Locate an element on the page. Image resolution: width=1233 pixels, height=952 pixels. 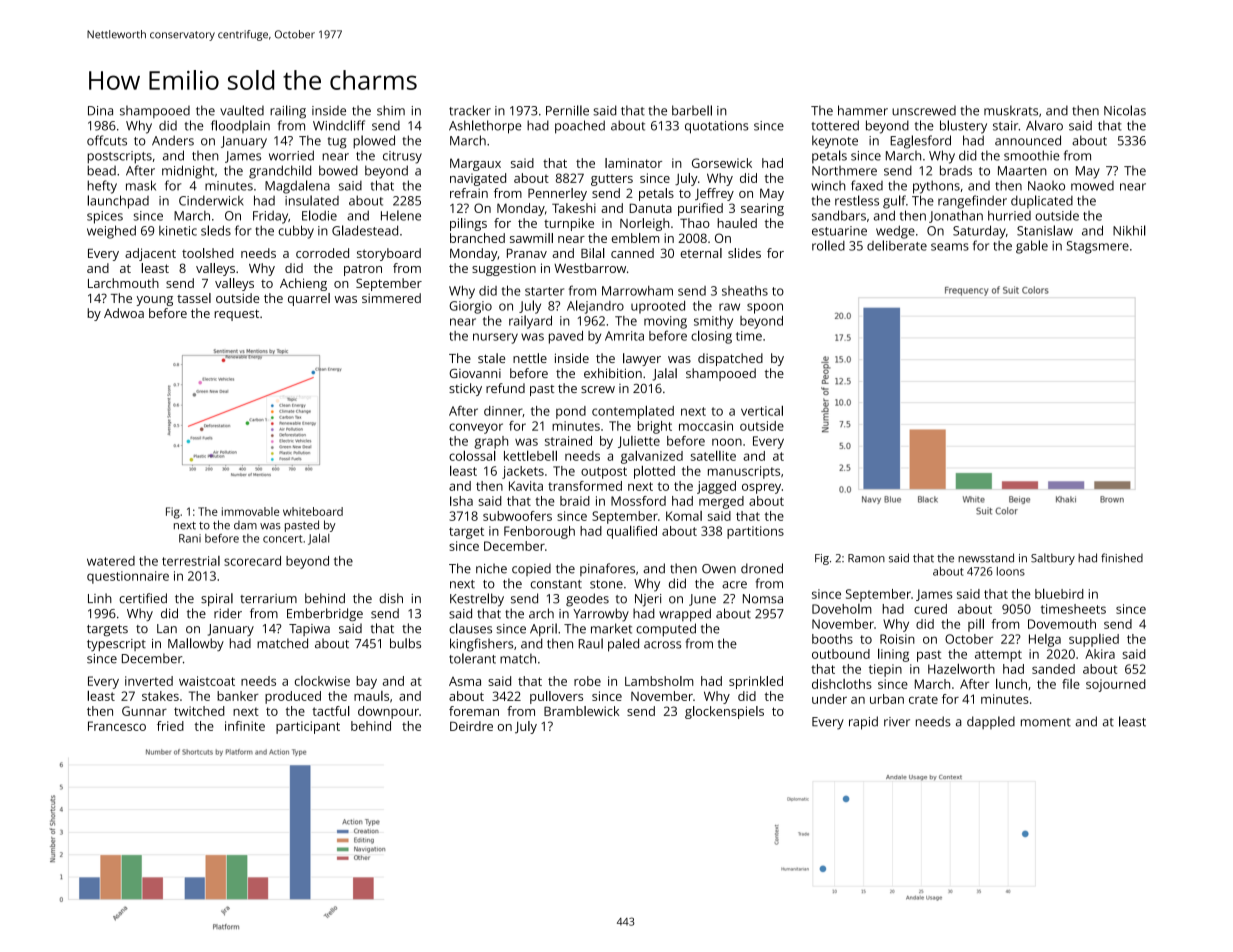
Lambsholm is located at coordinates (659, 681).
